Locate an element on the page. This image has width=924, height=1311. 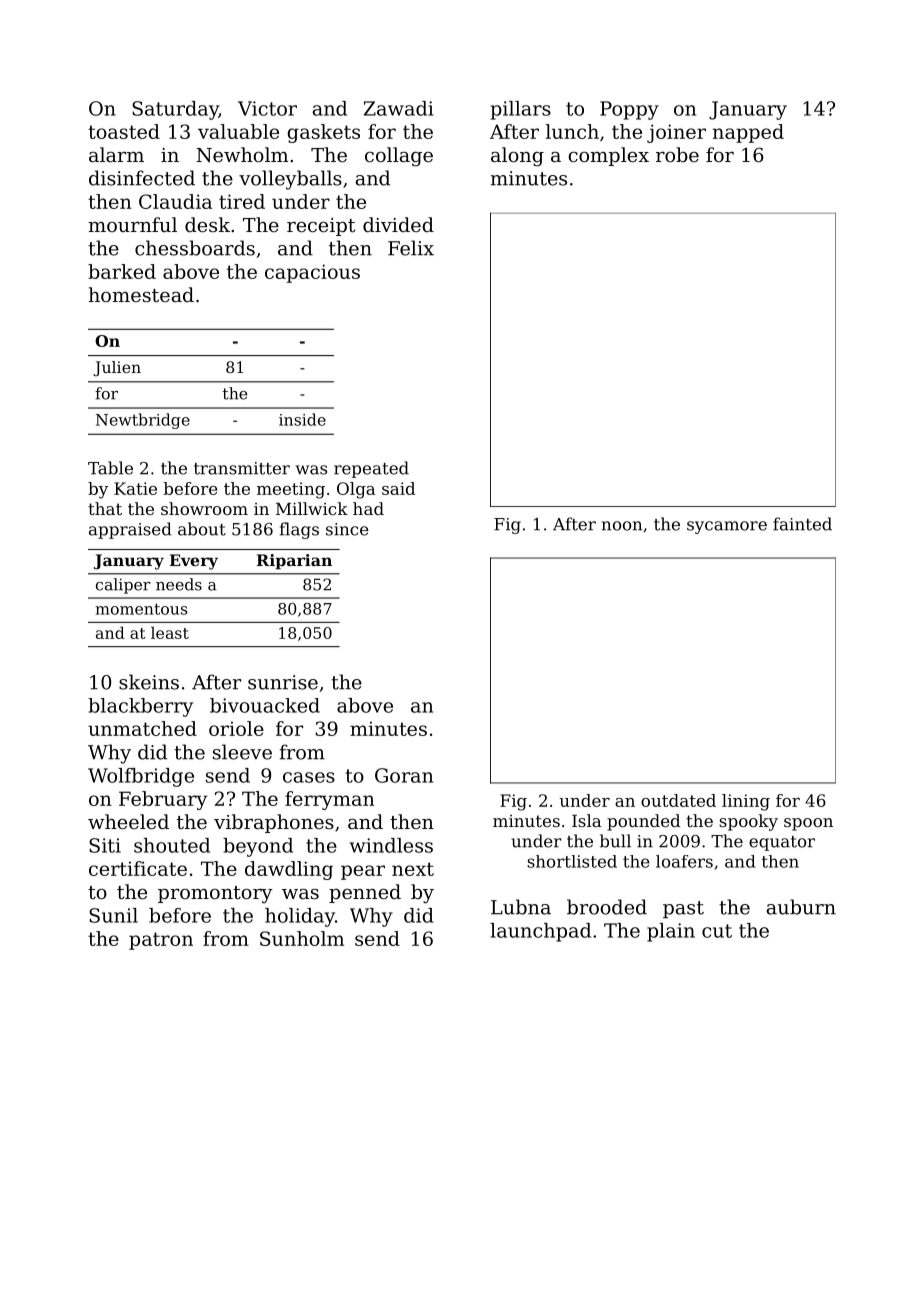
collage is located at coordinates (399, 157).
